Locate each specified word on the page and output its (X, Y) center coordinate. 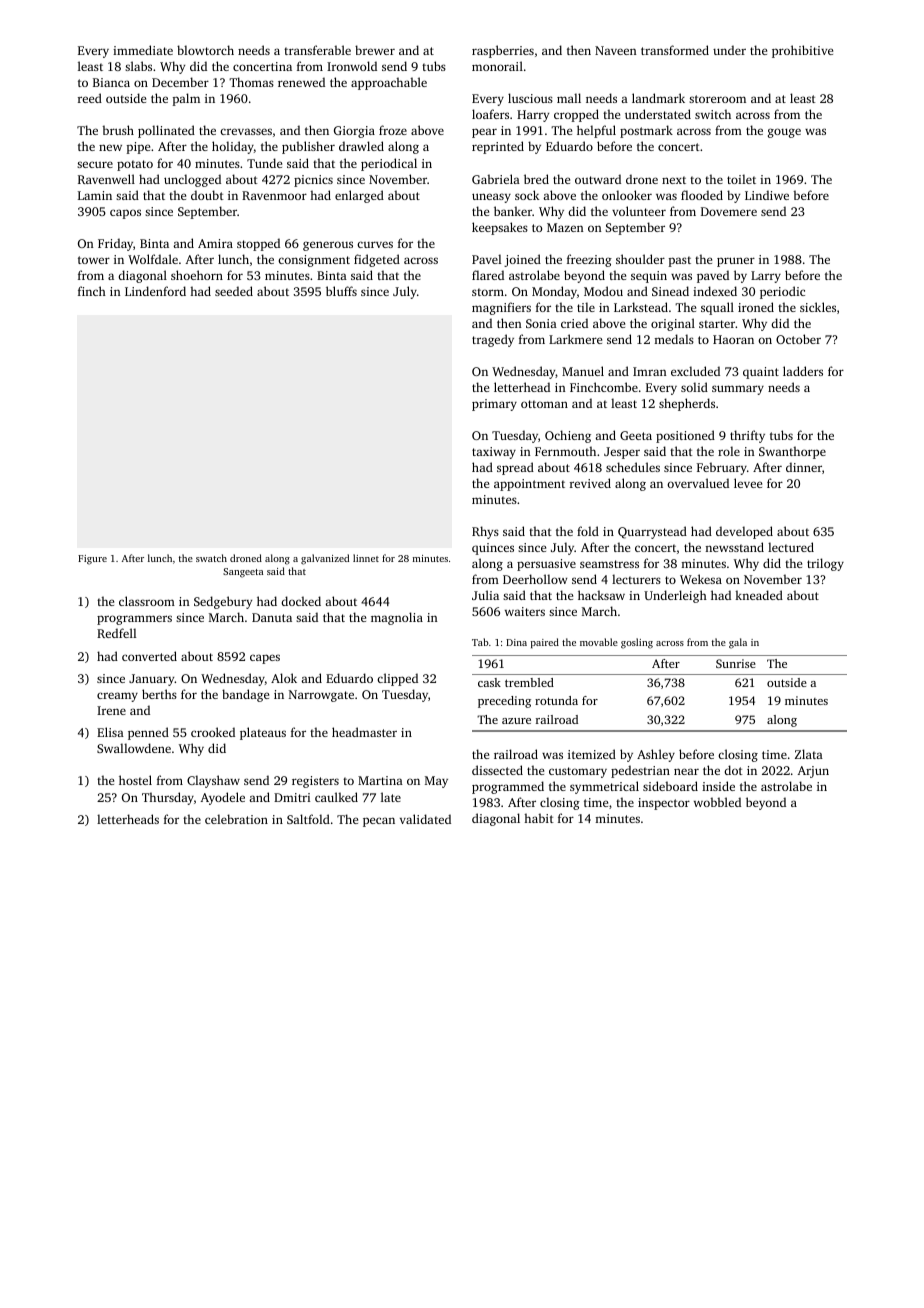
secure (95, 164)
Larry (766, 277)
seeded (234, 291)
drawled (361, 146)
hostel (135, 780)
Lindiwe (767, 195)
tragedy (493, 340)
